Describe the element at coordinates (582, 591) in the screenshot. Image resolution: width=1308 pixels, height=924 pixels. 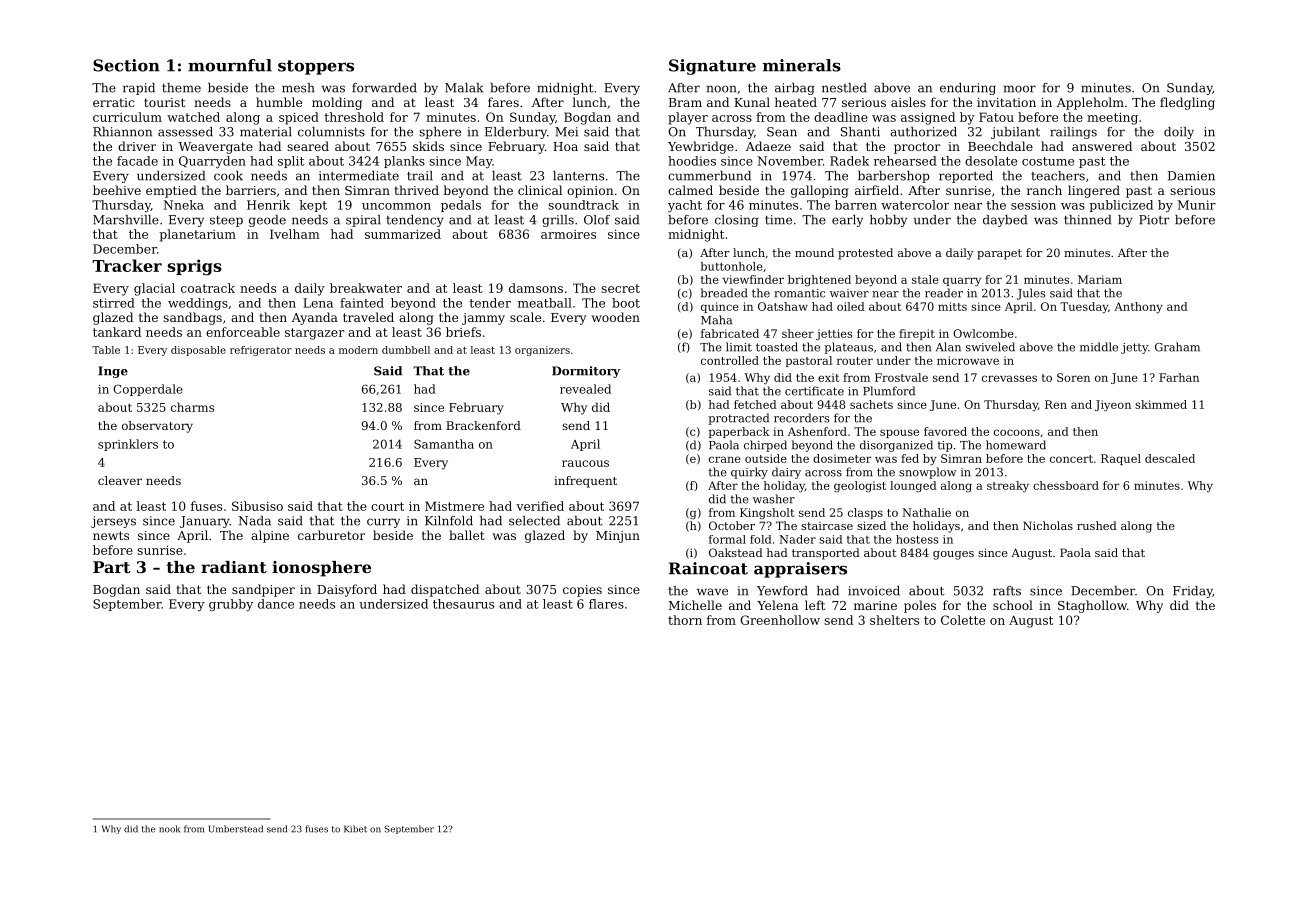
I see `copies` at that location.
